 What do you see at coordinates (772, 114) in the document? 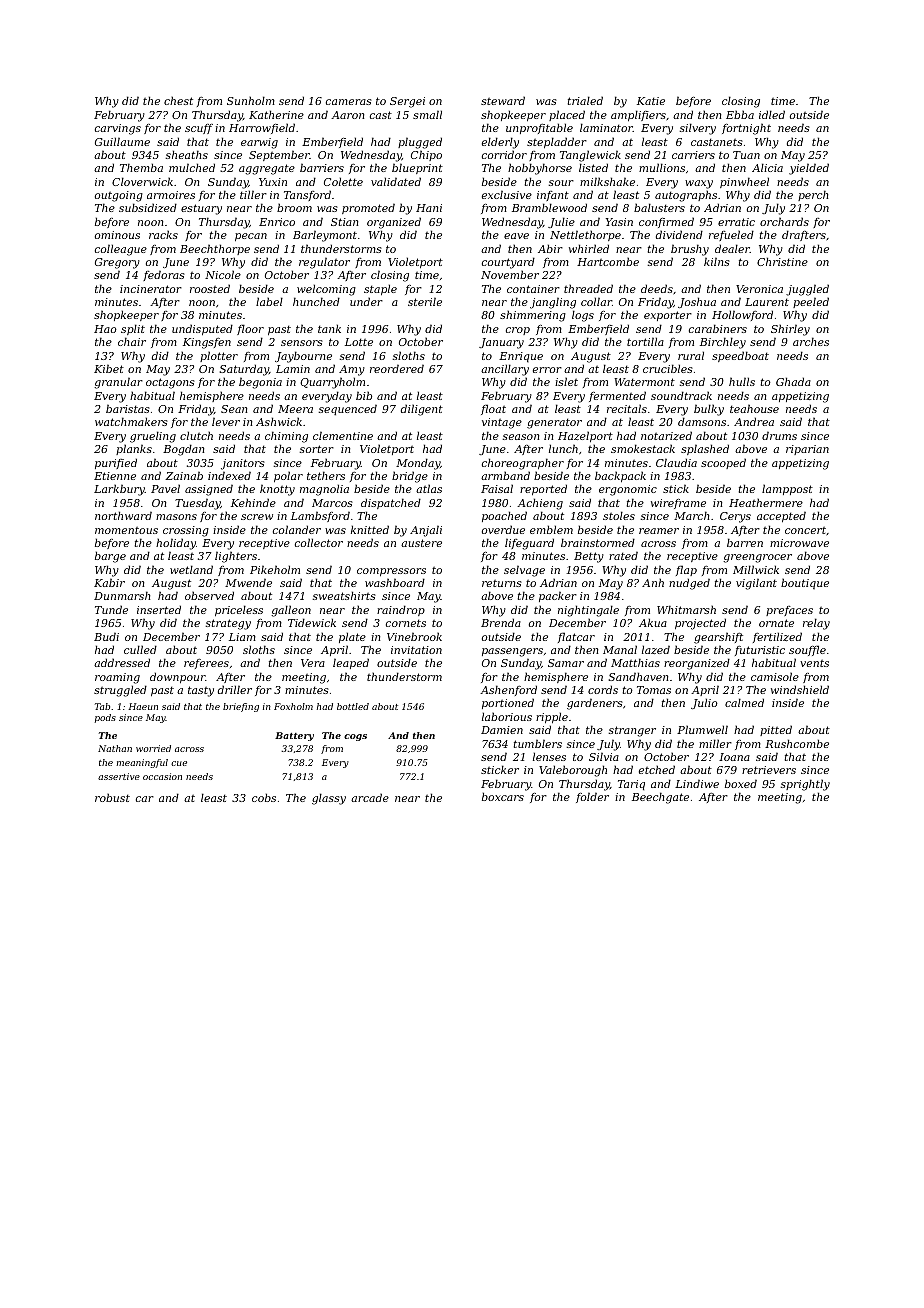
I see `idled` at bounding box center [772, 114].
